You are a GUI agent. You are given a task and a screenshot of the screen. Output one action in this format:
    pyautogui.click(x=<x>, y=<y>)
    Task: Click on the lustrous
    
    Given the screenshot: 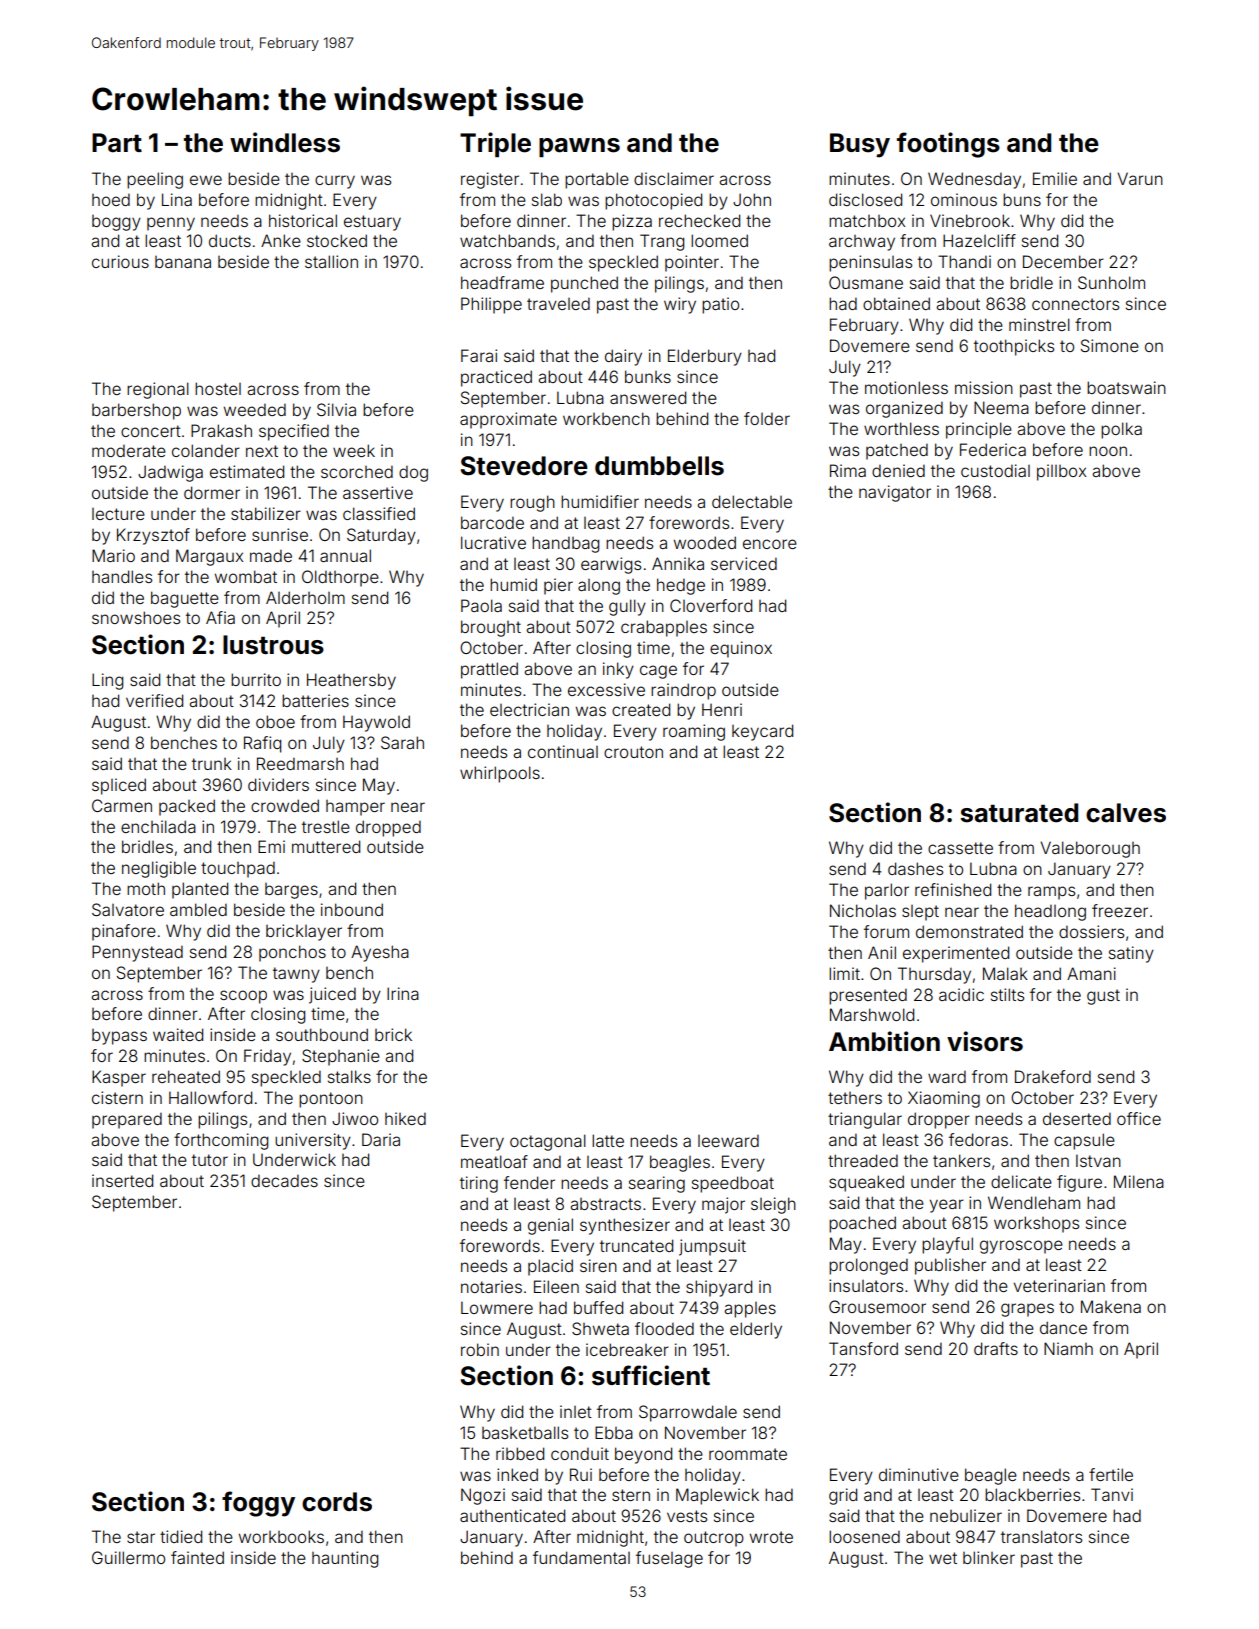 What is the action you would take?
    pyautogui.click(x=273, y=645)
